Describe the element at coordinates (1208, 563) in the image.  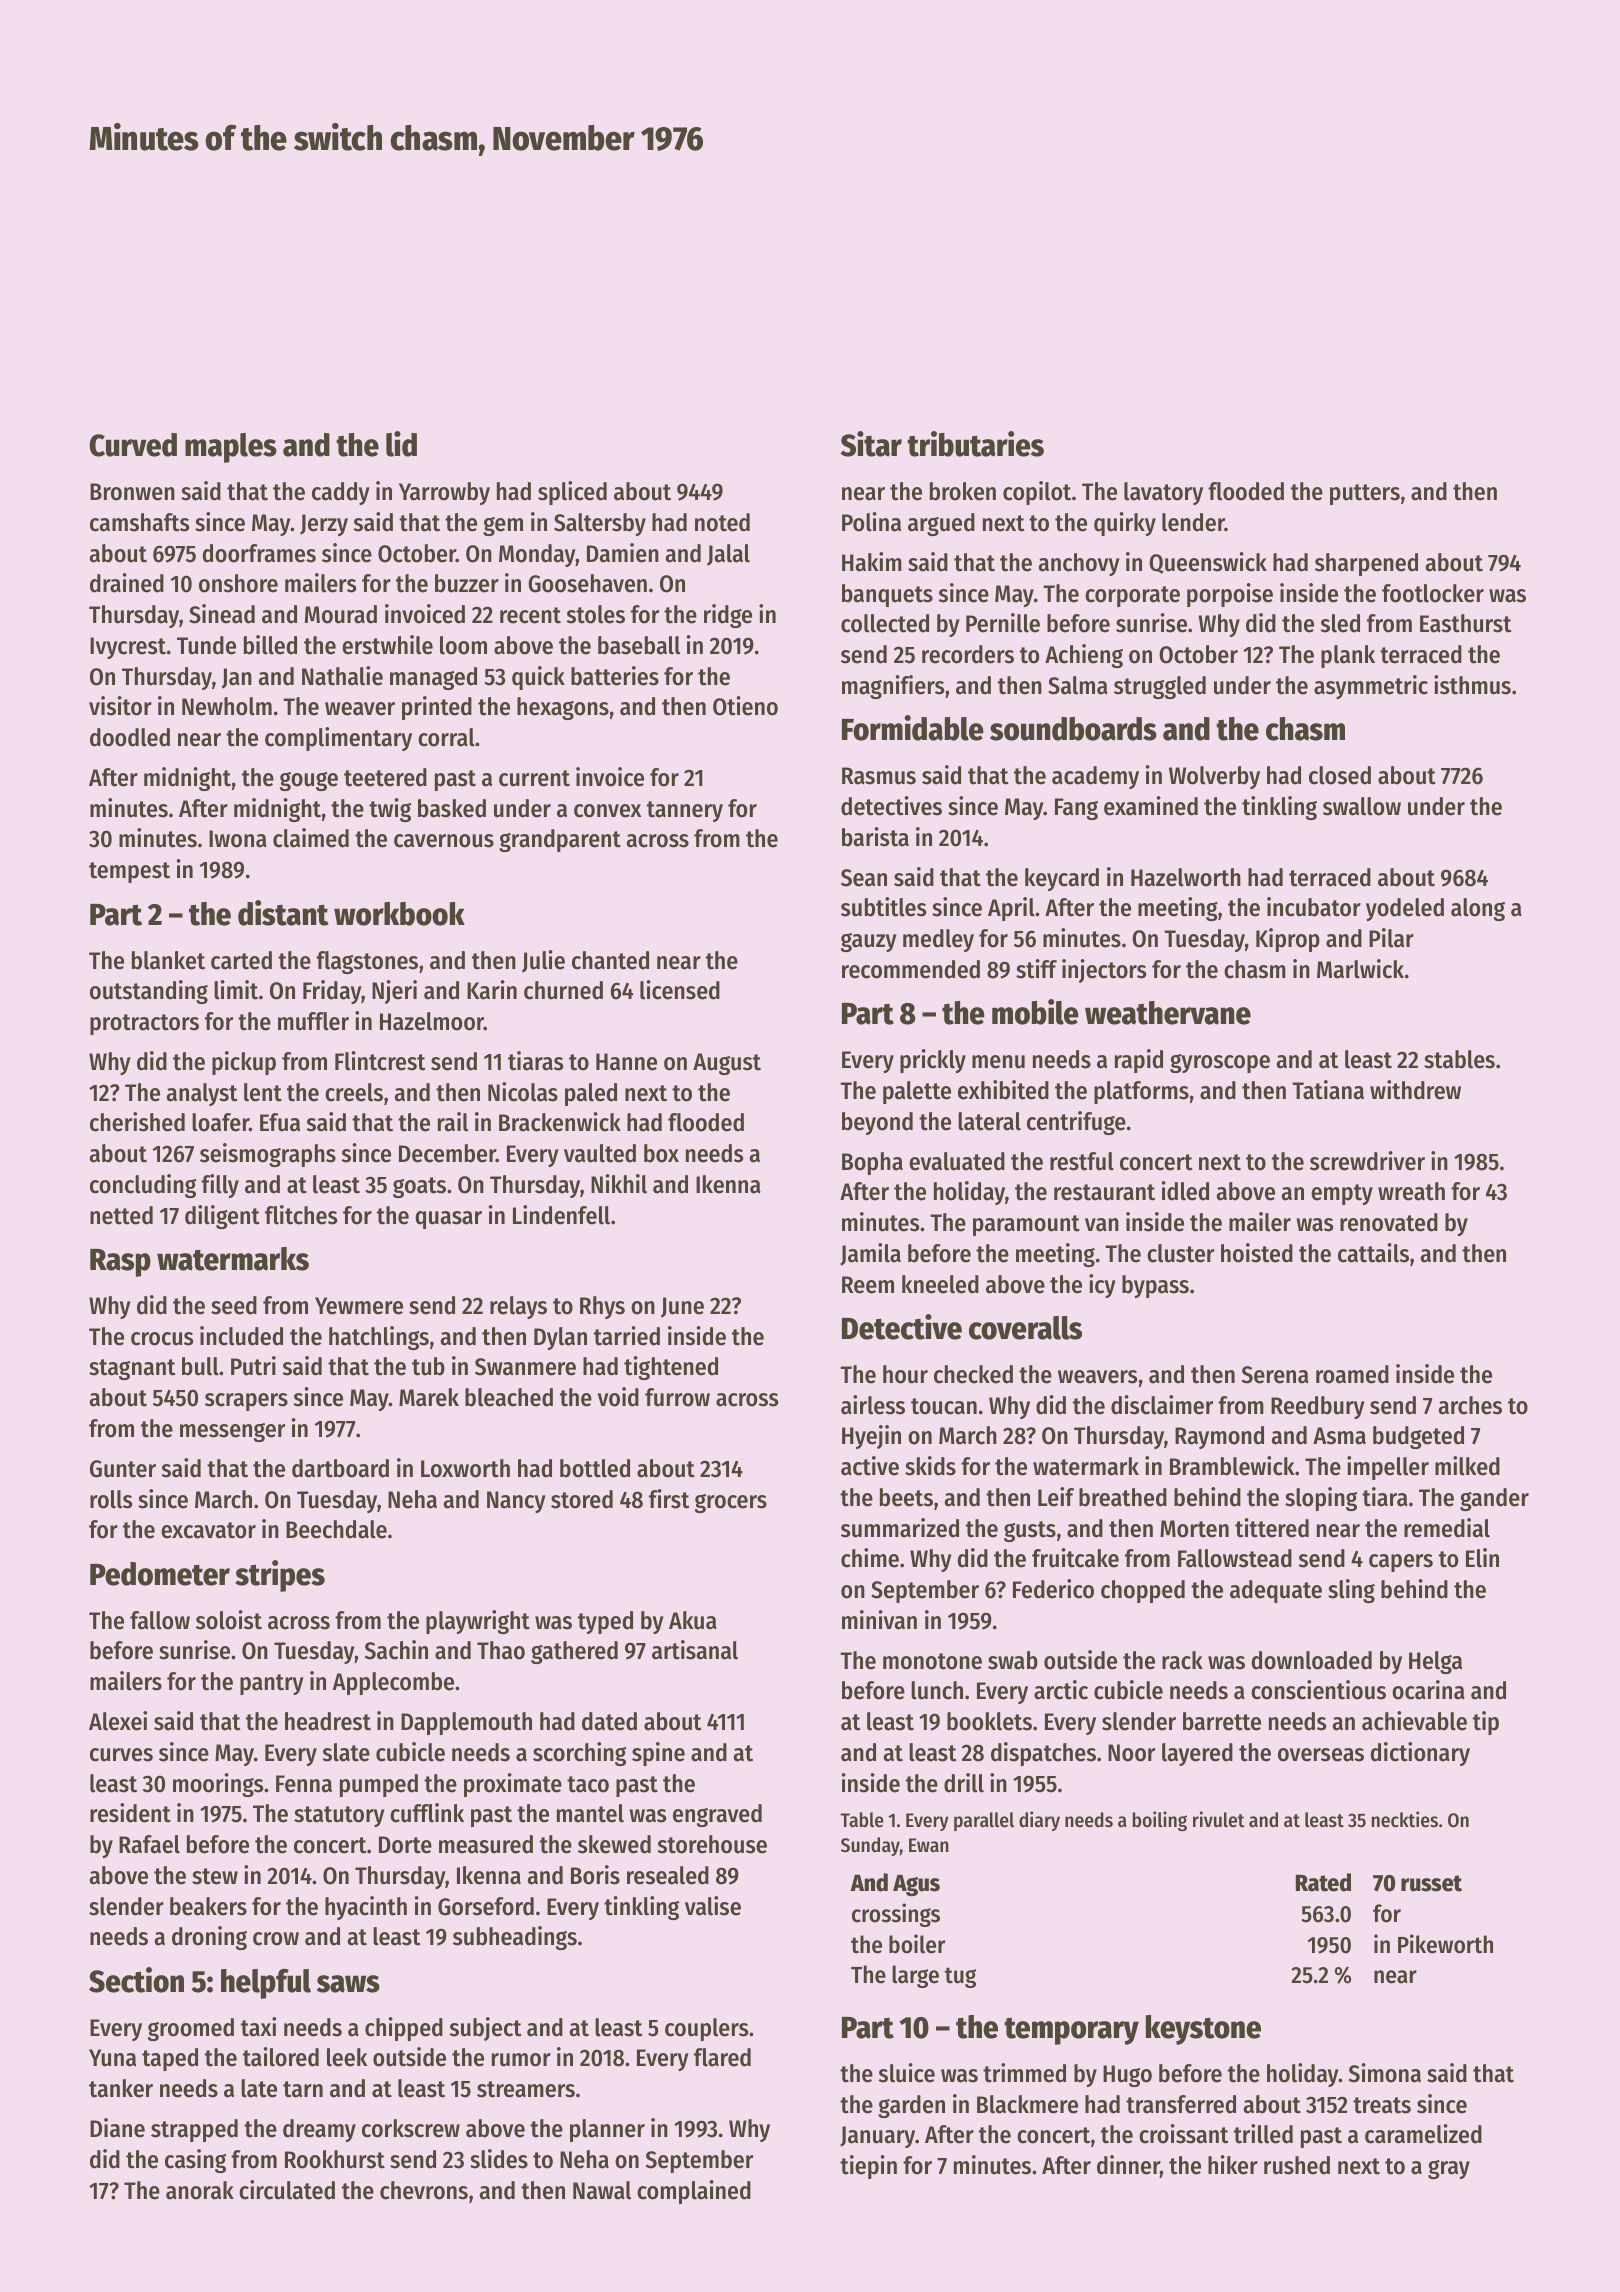
I see `Queenswick` at that location.
